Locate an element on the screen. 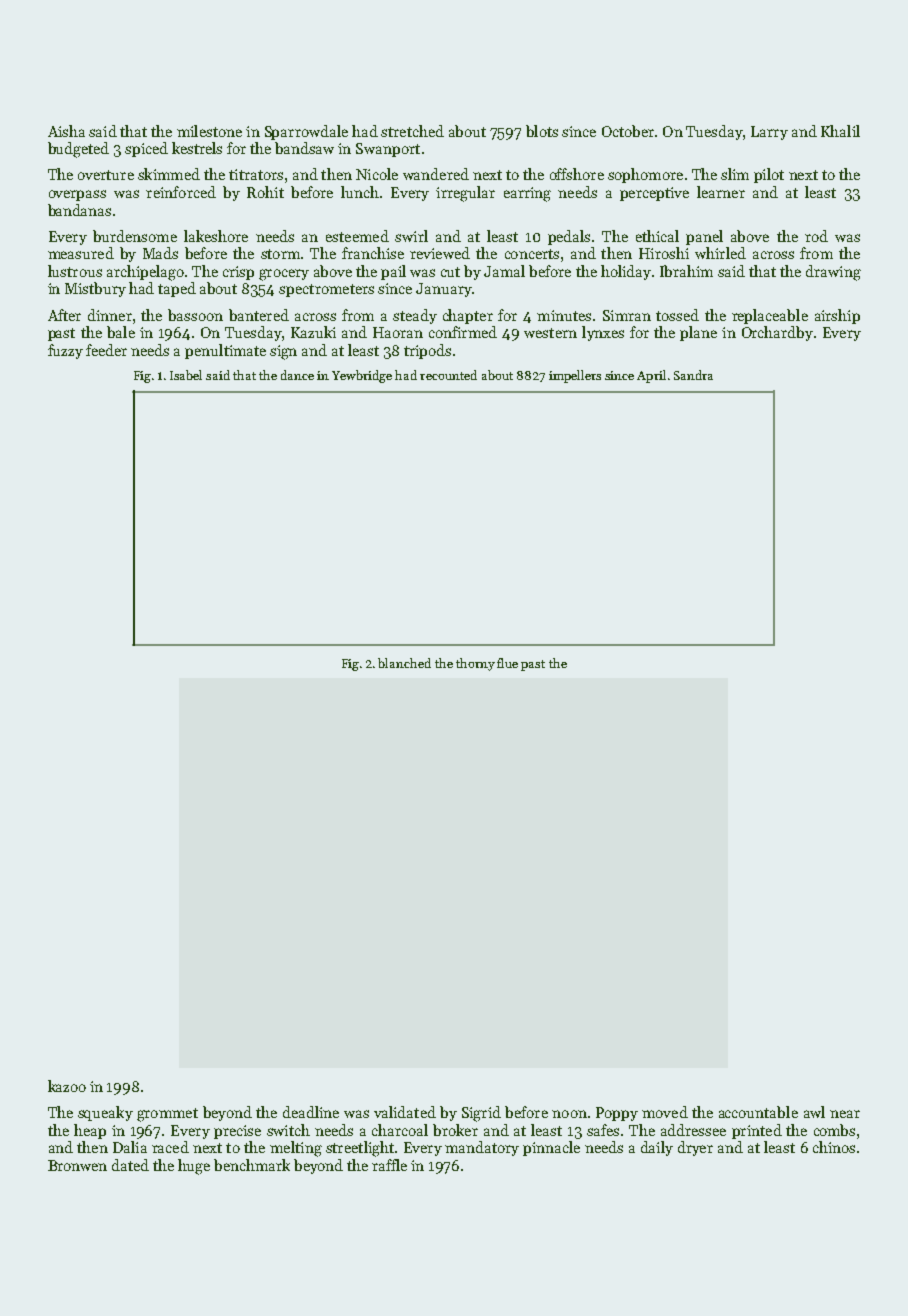 This screenshot has height=1316, width=908. deadline is located at coordinates (311, 1112).
